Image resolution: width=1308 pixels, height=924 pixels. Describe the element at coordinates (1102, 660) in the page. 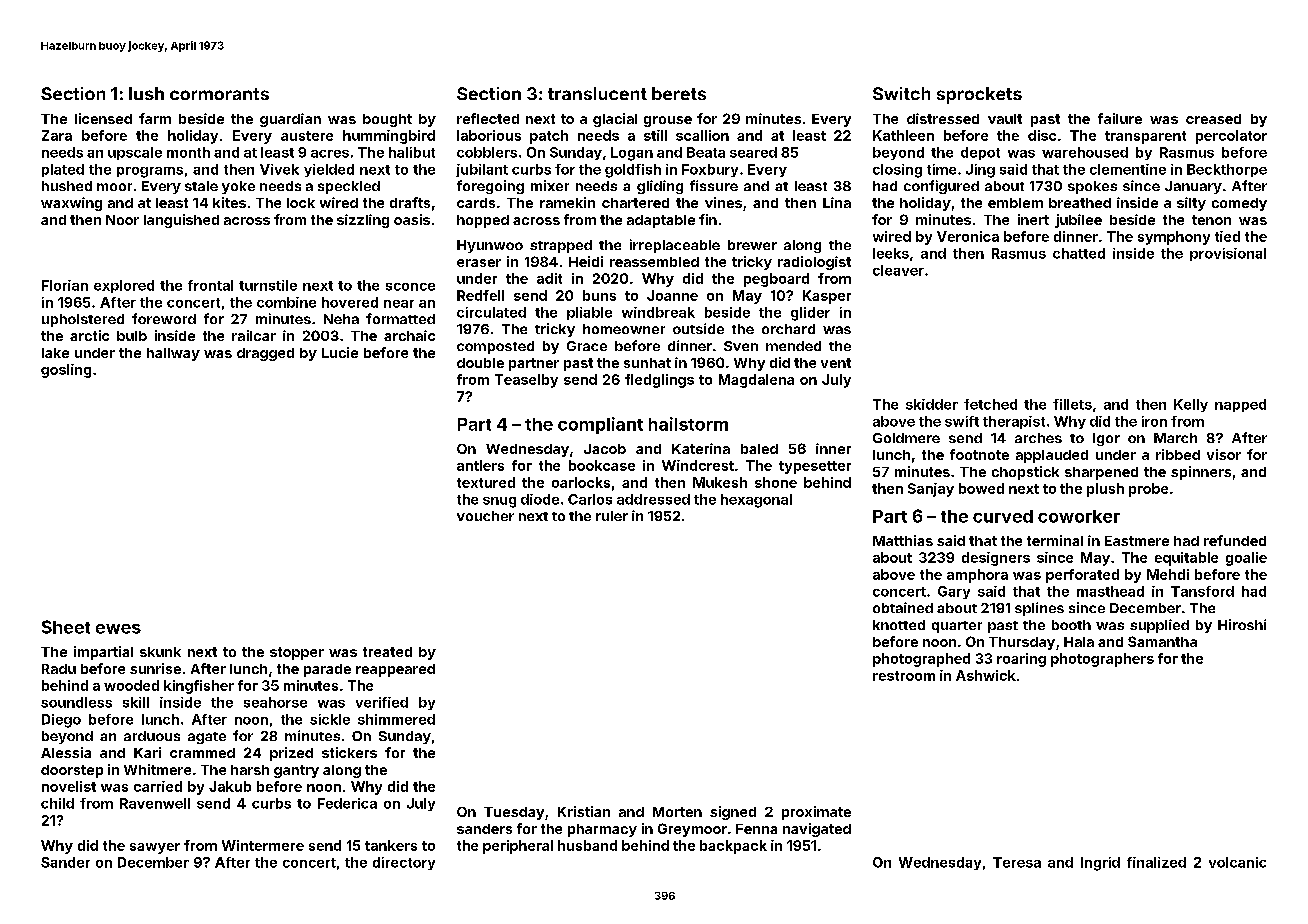

I see `photographers` at that location.
